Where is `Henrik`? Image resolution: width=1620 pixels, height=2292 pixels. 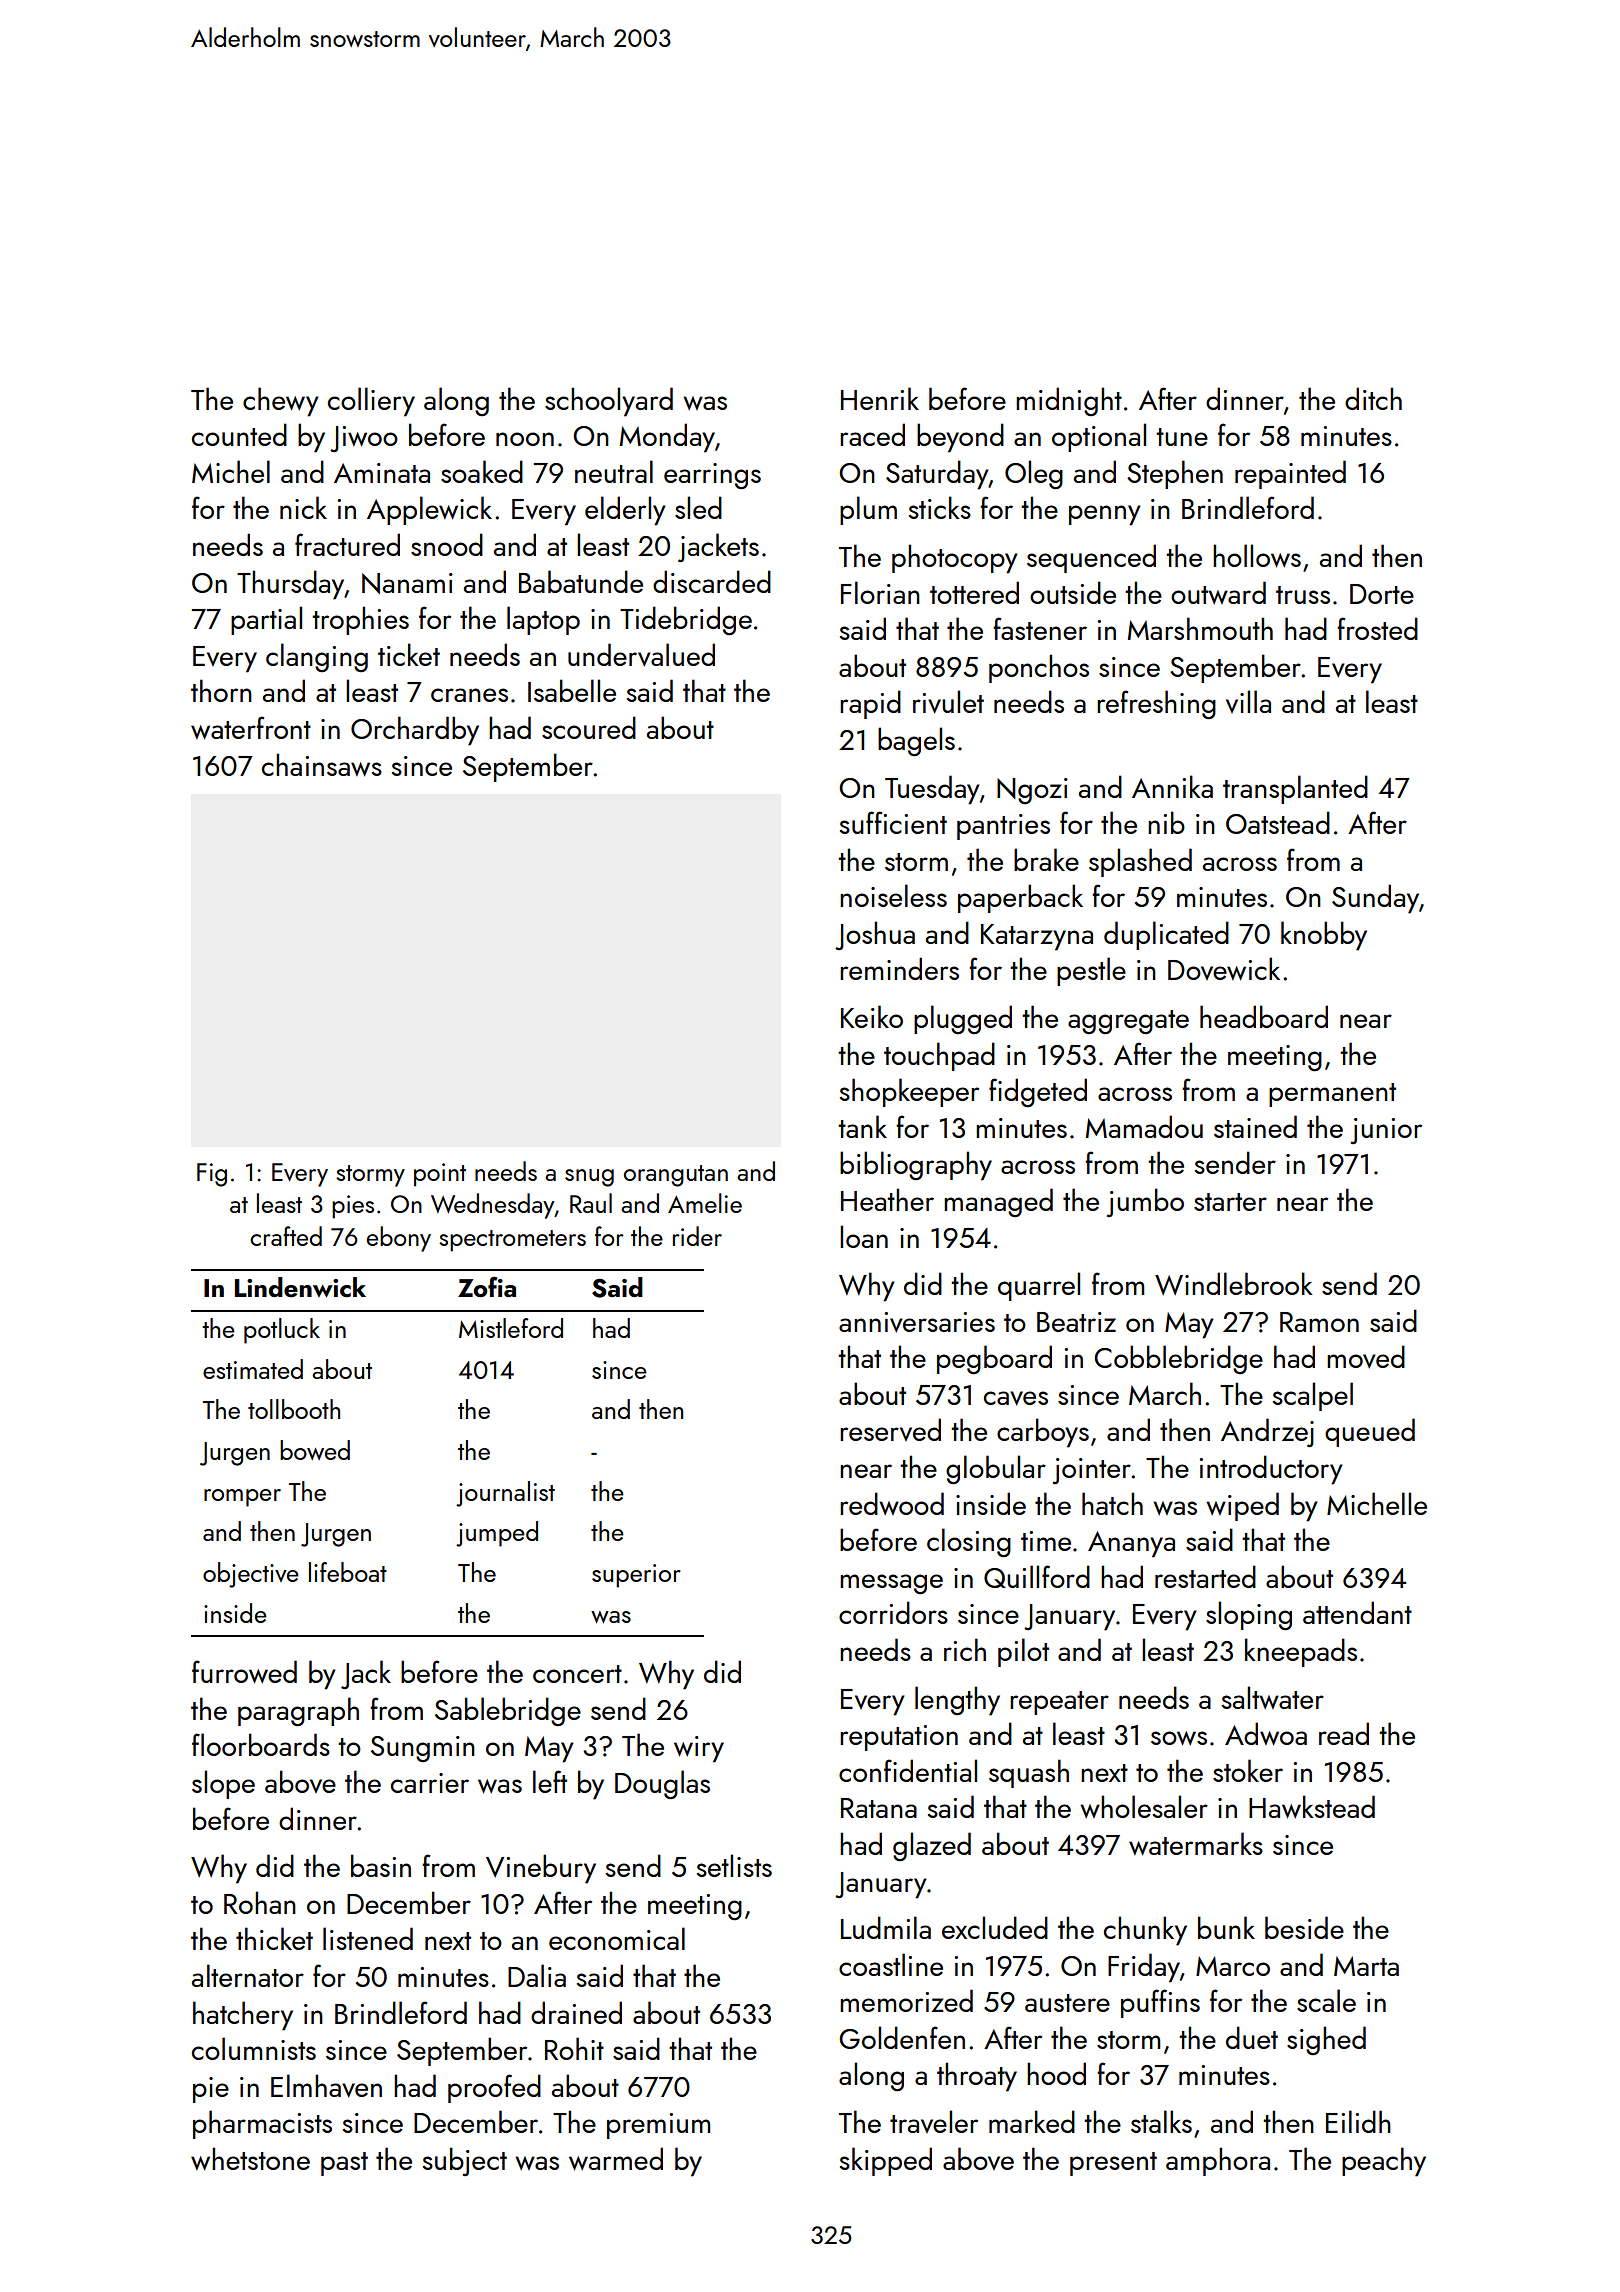
Henrik is located at coordinates (880, 398).
